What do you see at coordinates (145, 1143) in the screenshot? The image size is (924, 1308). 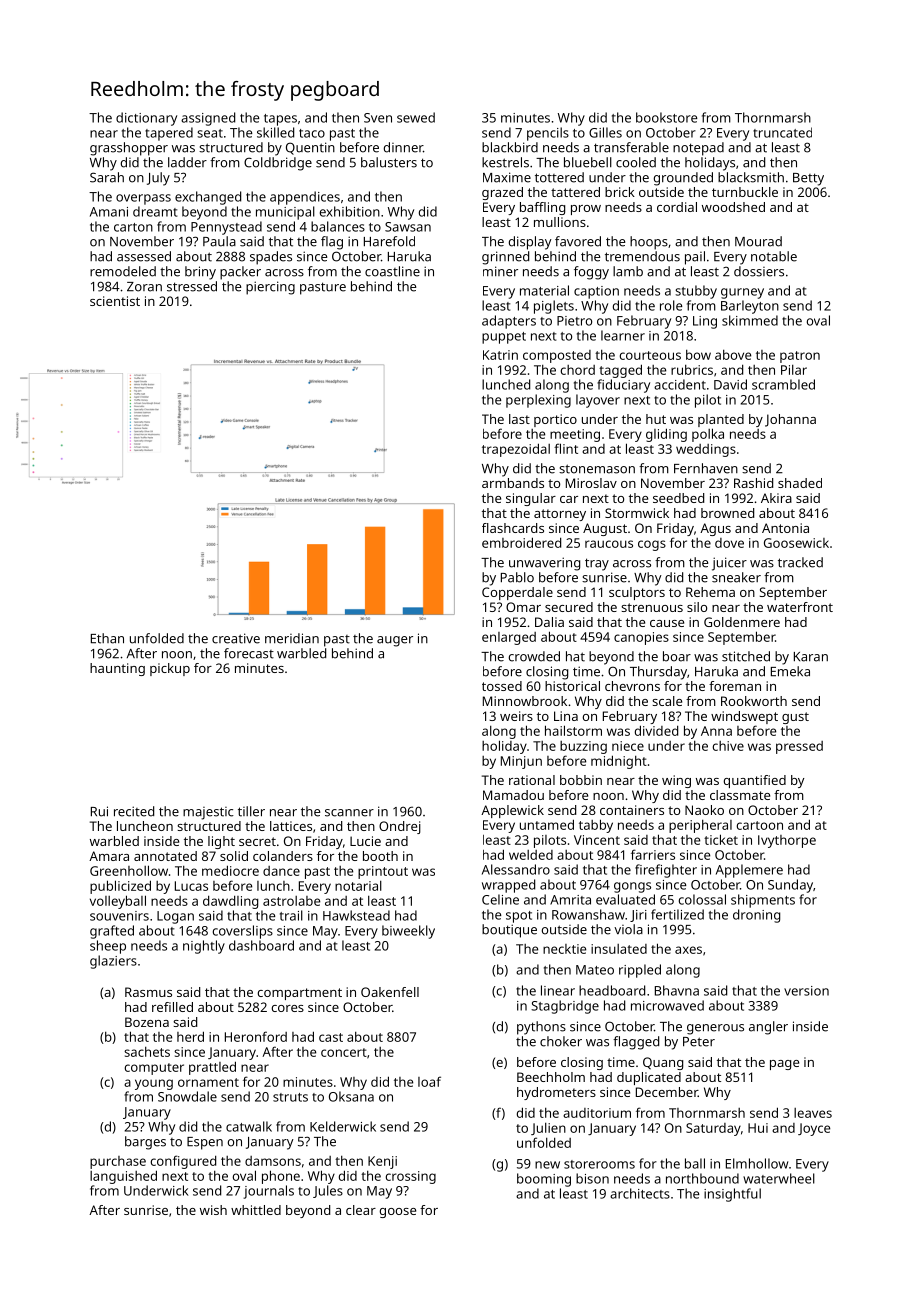 I see `barges` at bounding box center [145, 1143].
